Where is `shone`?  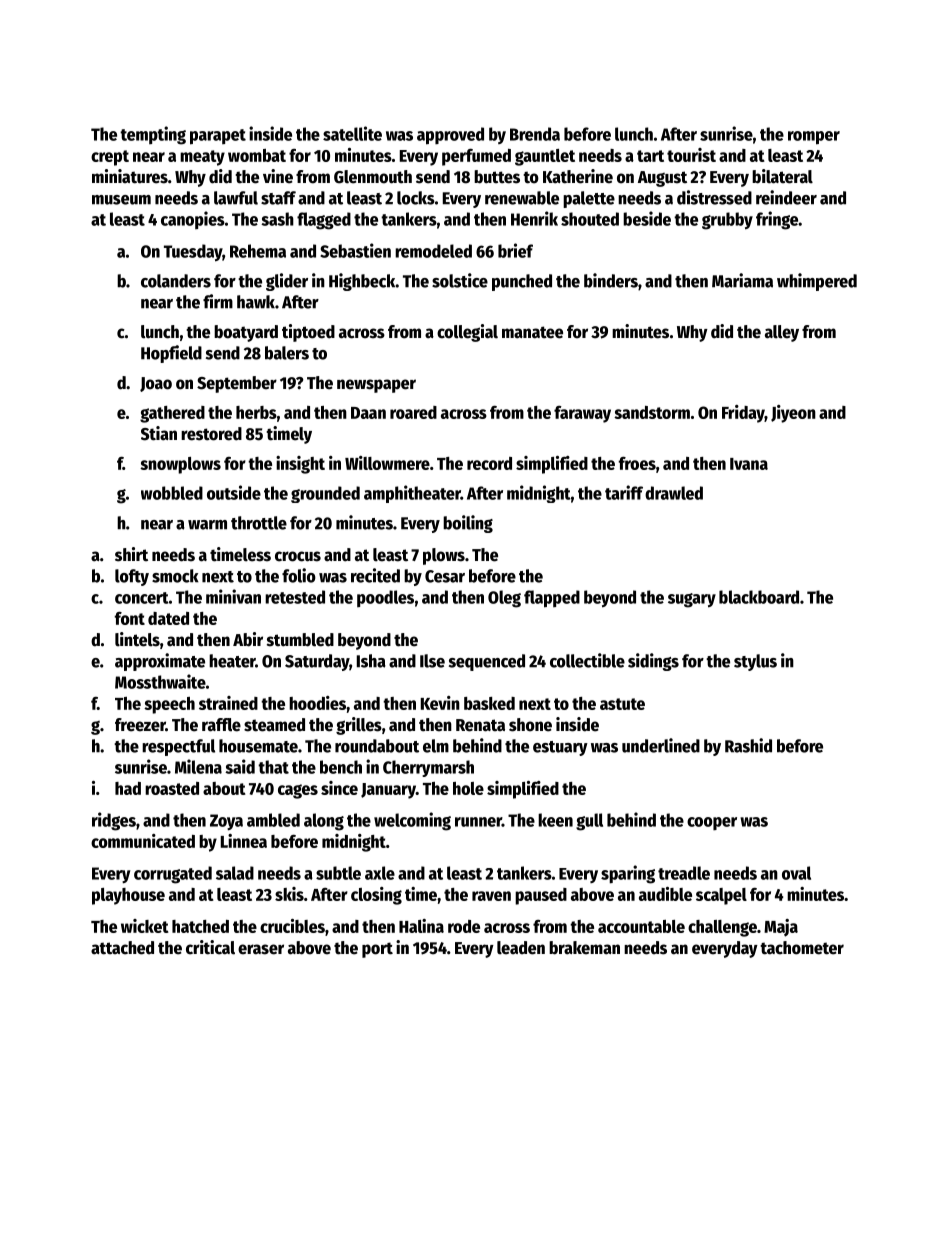
shone is located at coordinates (530, 725).
